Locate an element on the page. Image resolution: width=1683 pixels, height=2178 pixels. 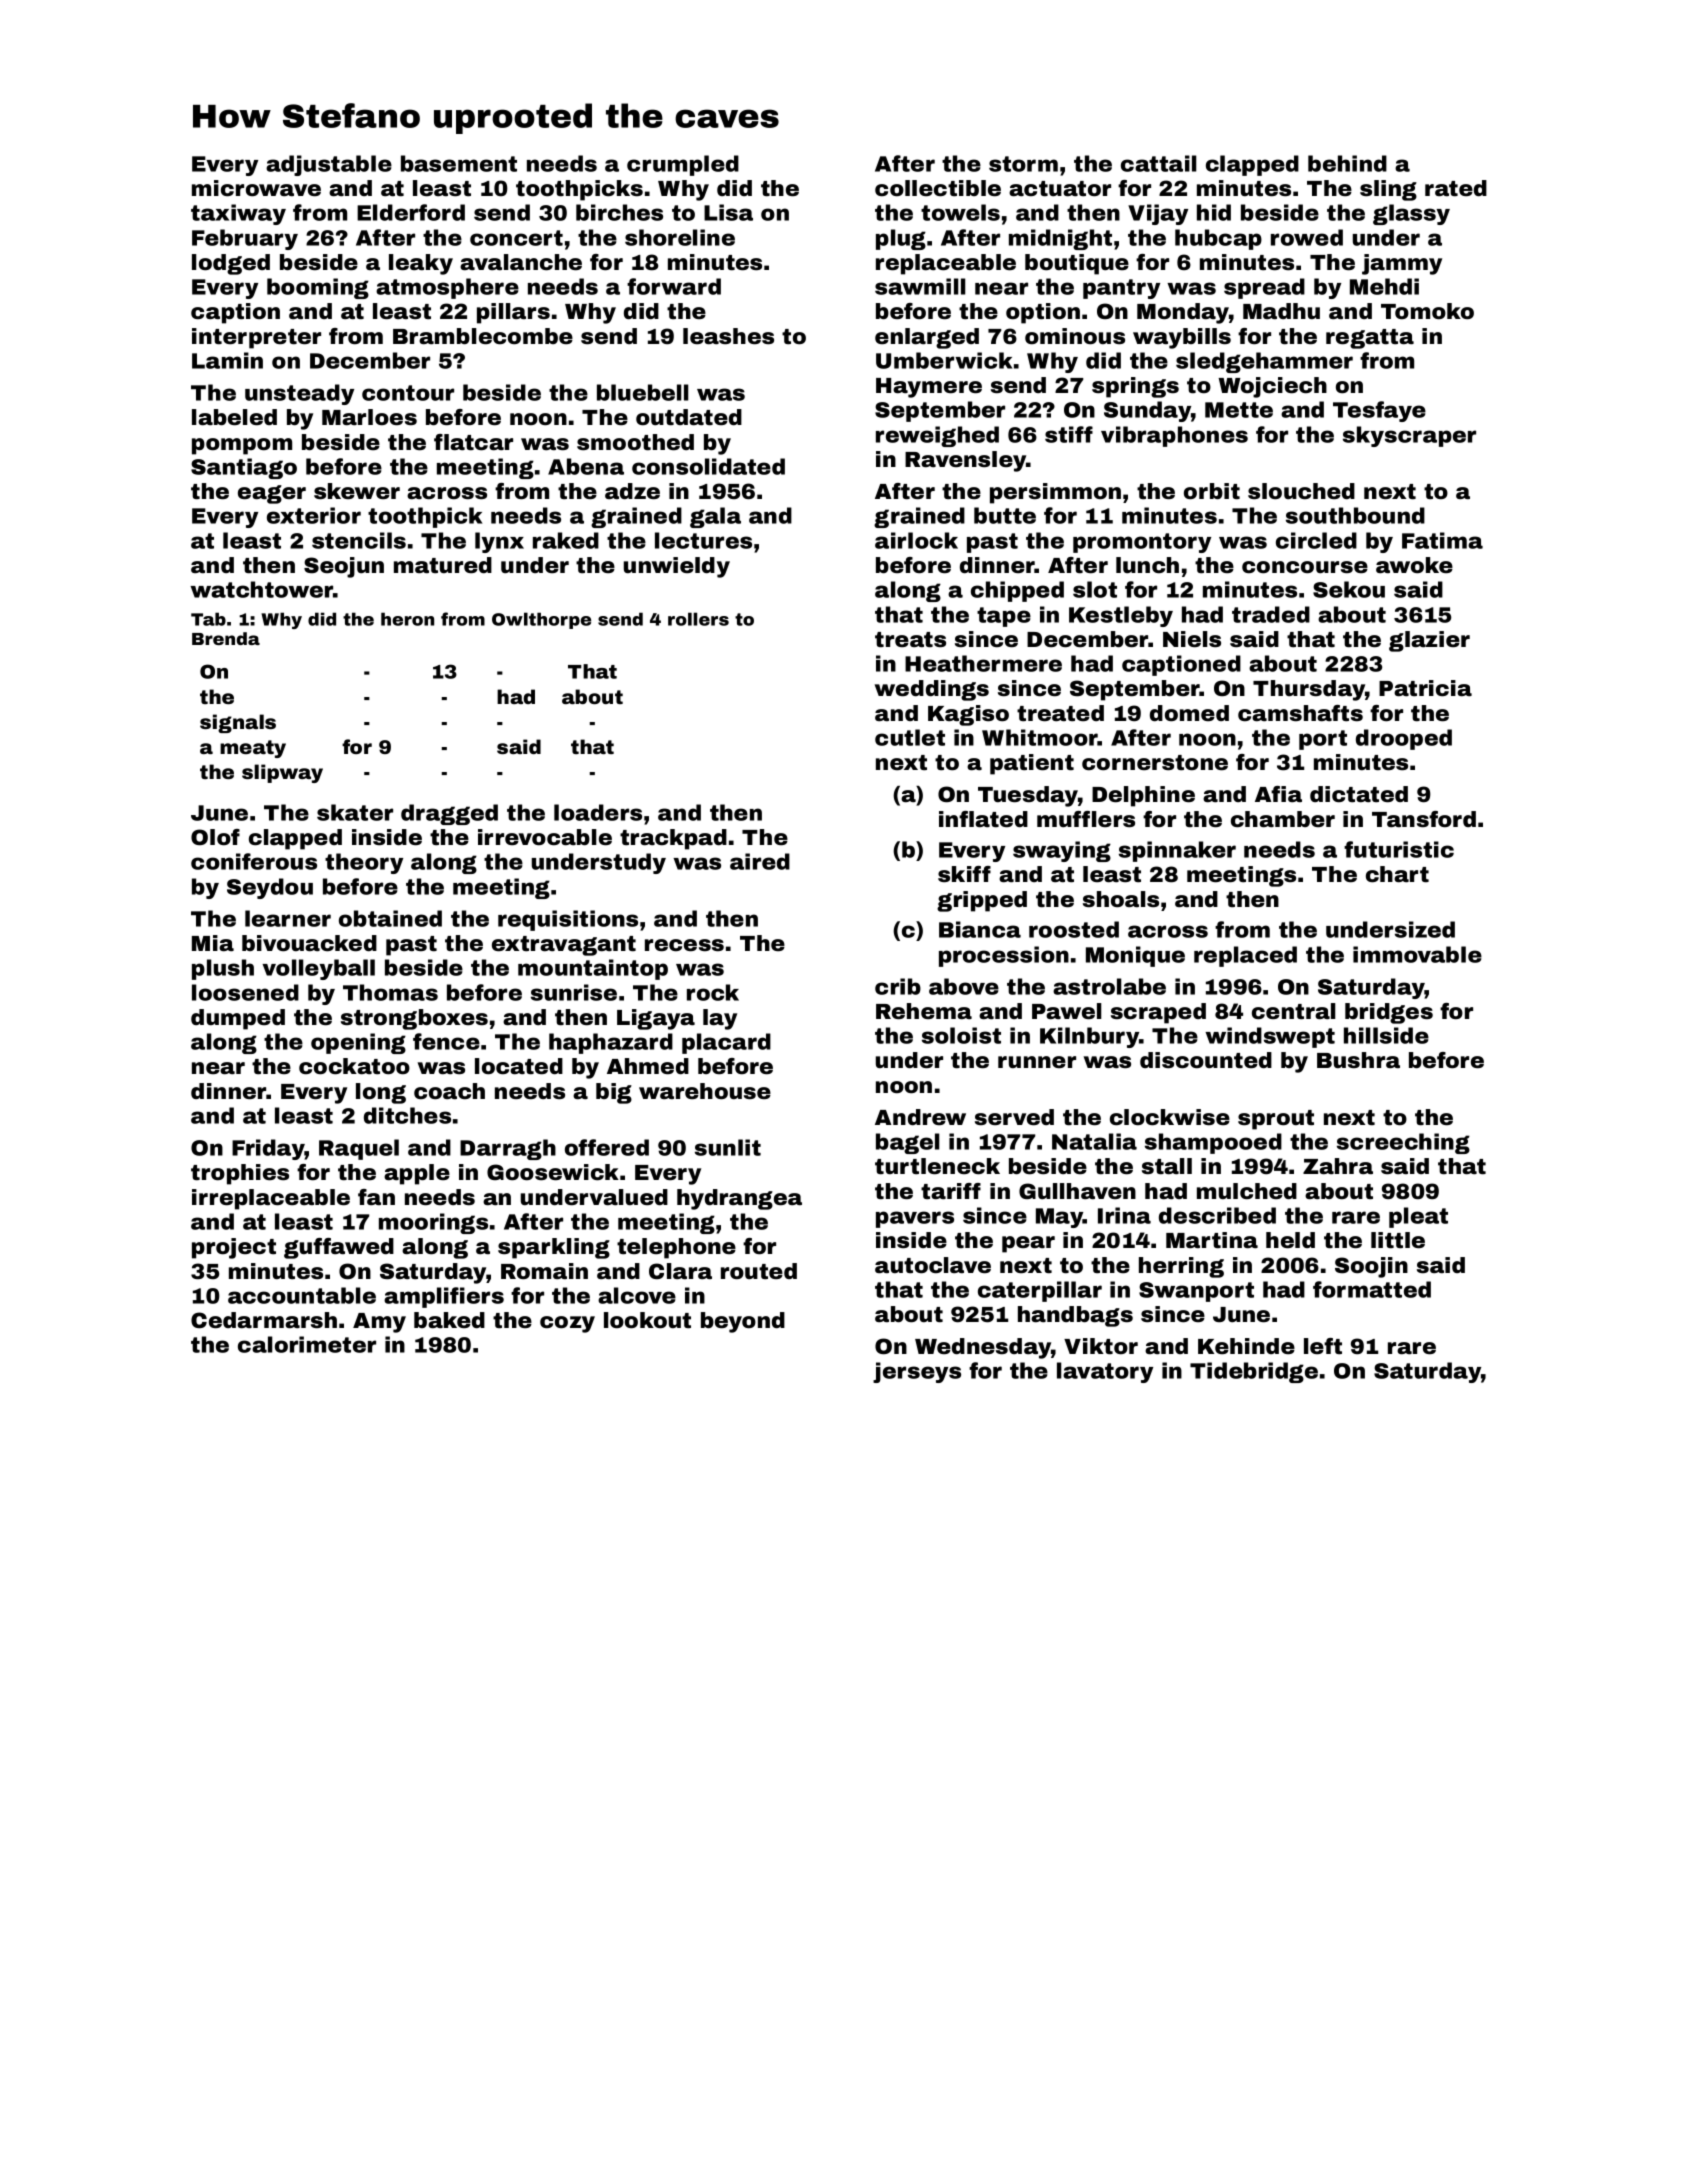
Tomoko is located at coordinates (1427, 311).
